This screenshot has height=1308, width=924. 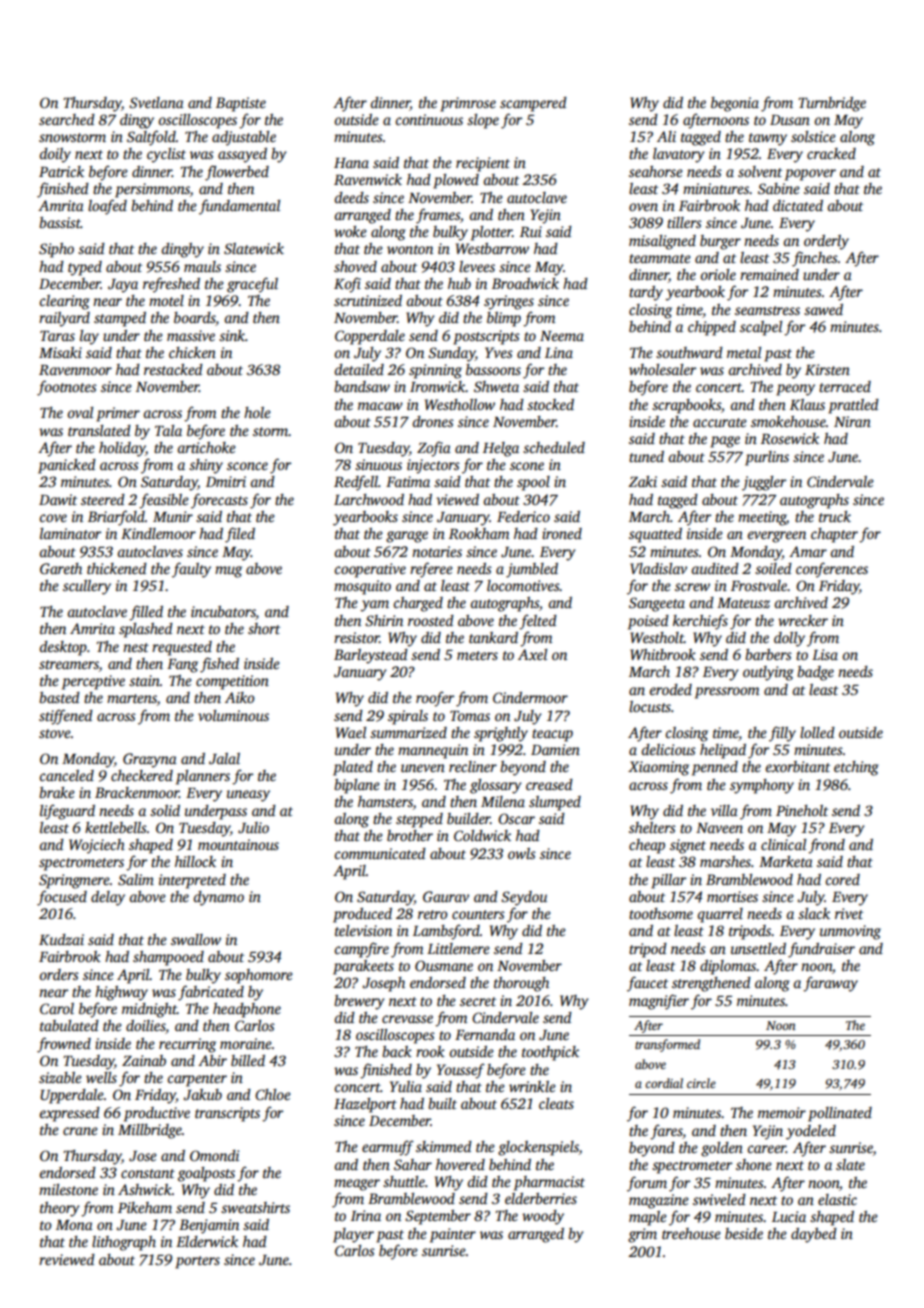 What do you see at coordinates (493, 369) in the screenshot?
I see `bassoons` at bounding box center [493, 369].
